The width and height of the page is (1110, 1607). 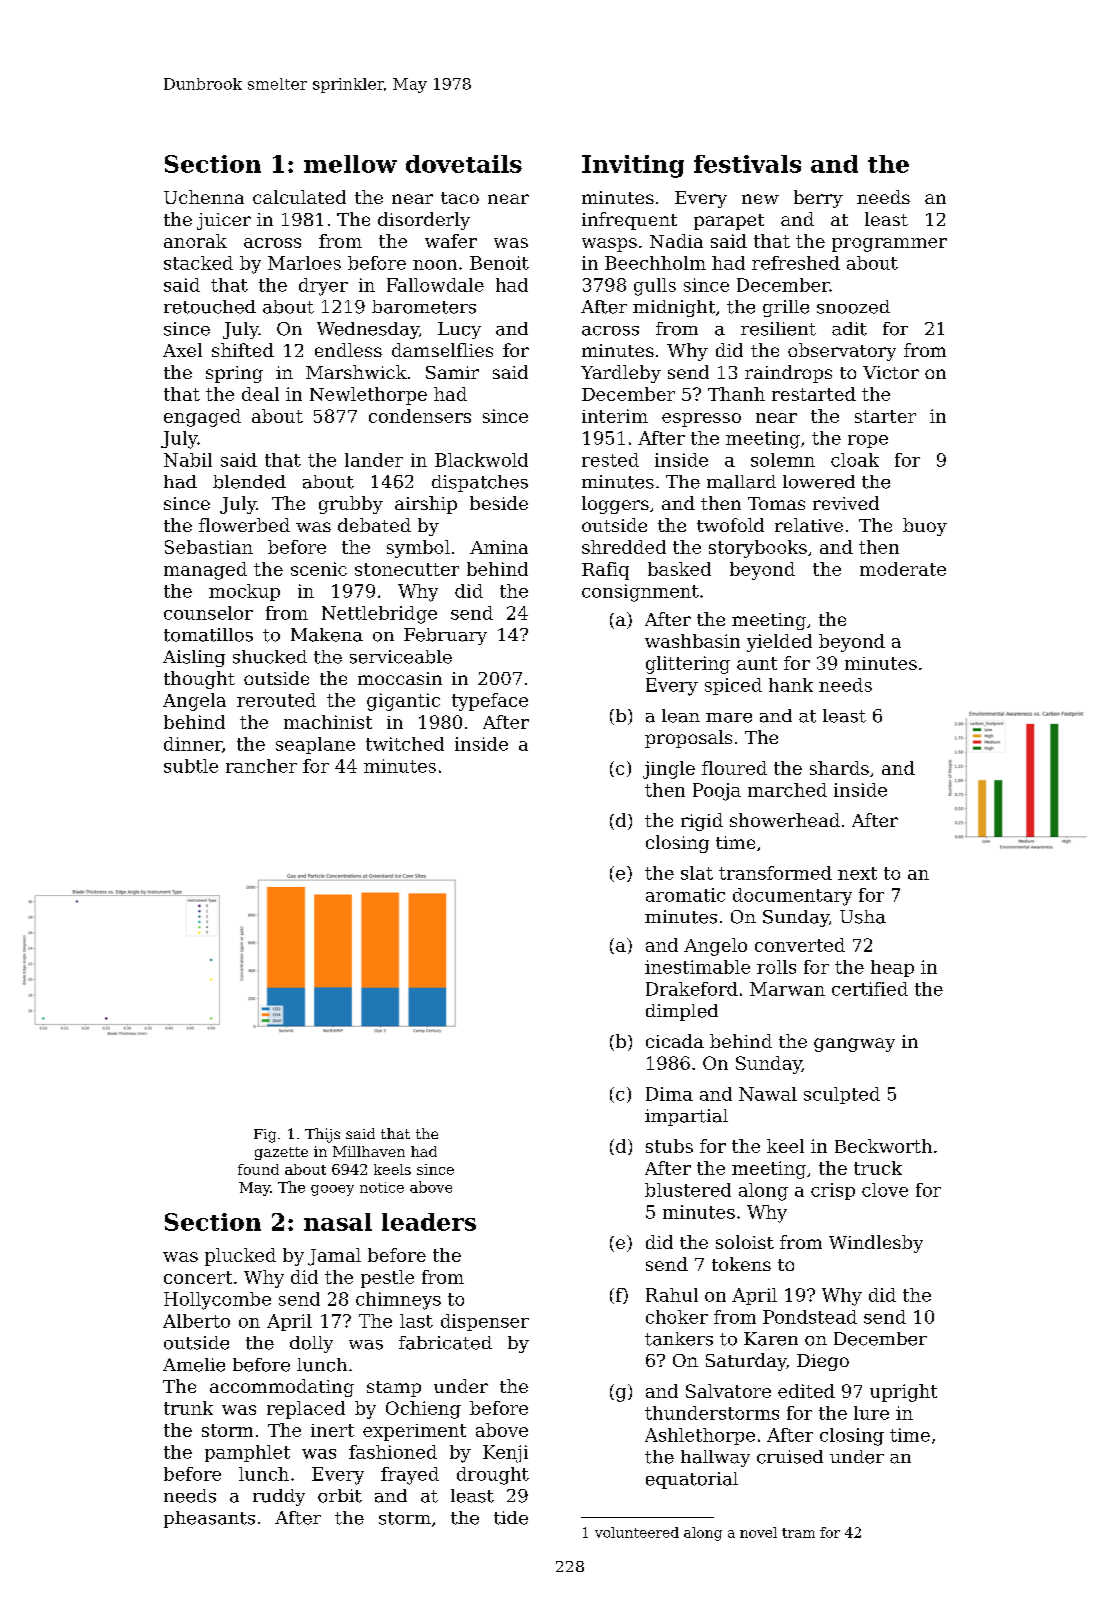 I want to click on inestimable, so click(x=697, y=967).
